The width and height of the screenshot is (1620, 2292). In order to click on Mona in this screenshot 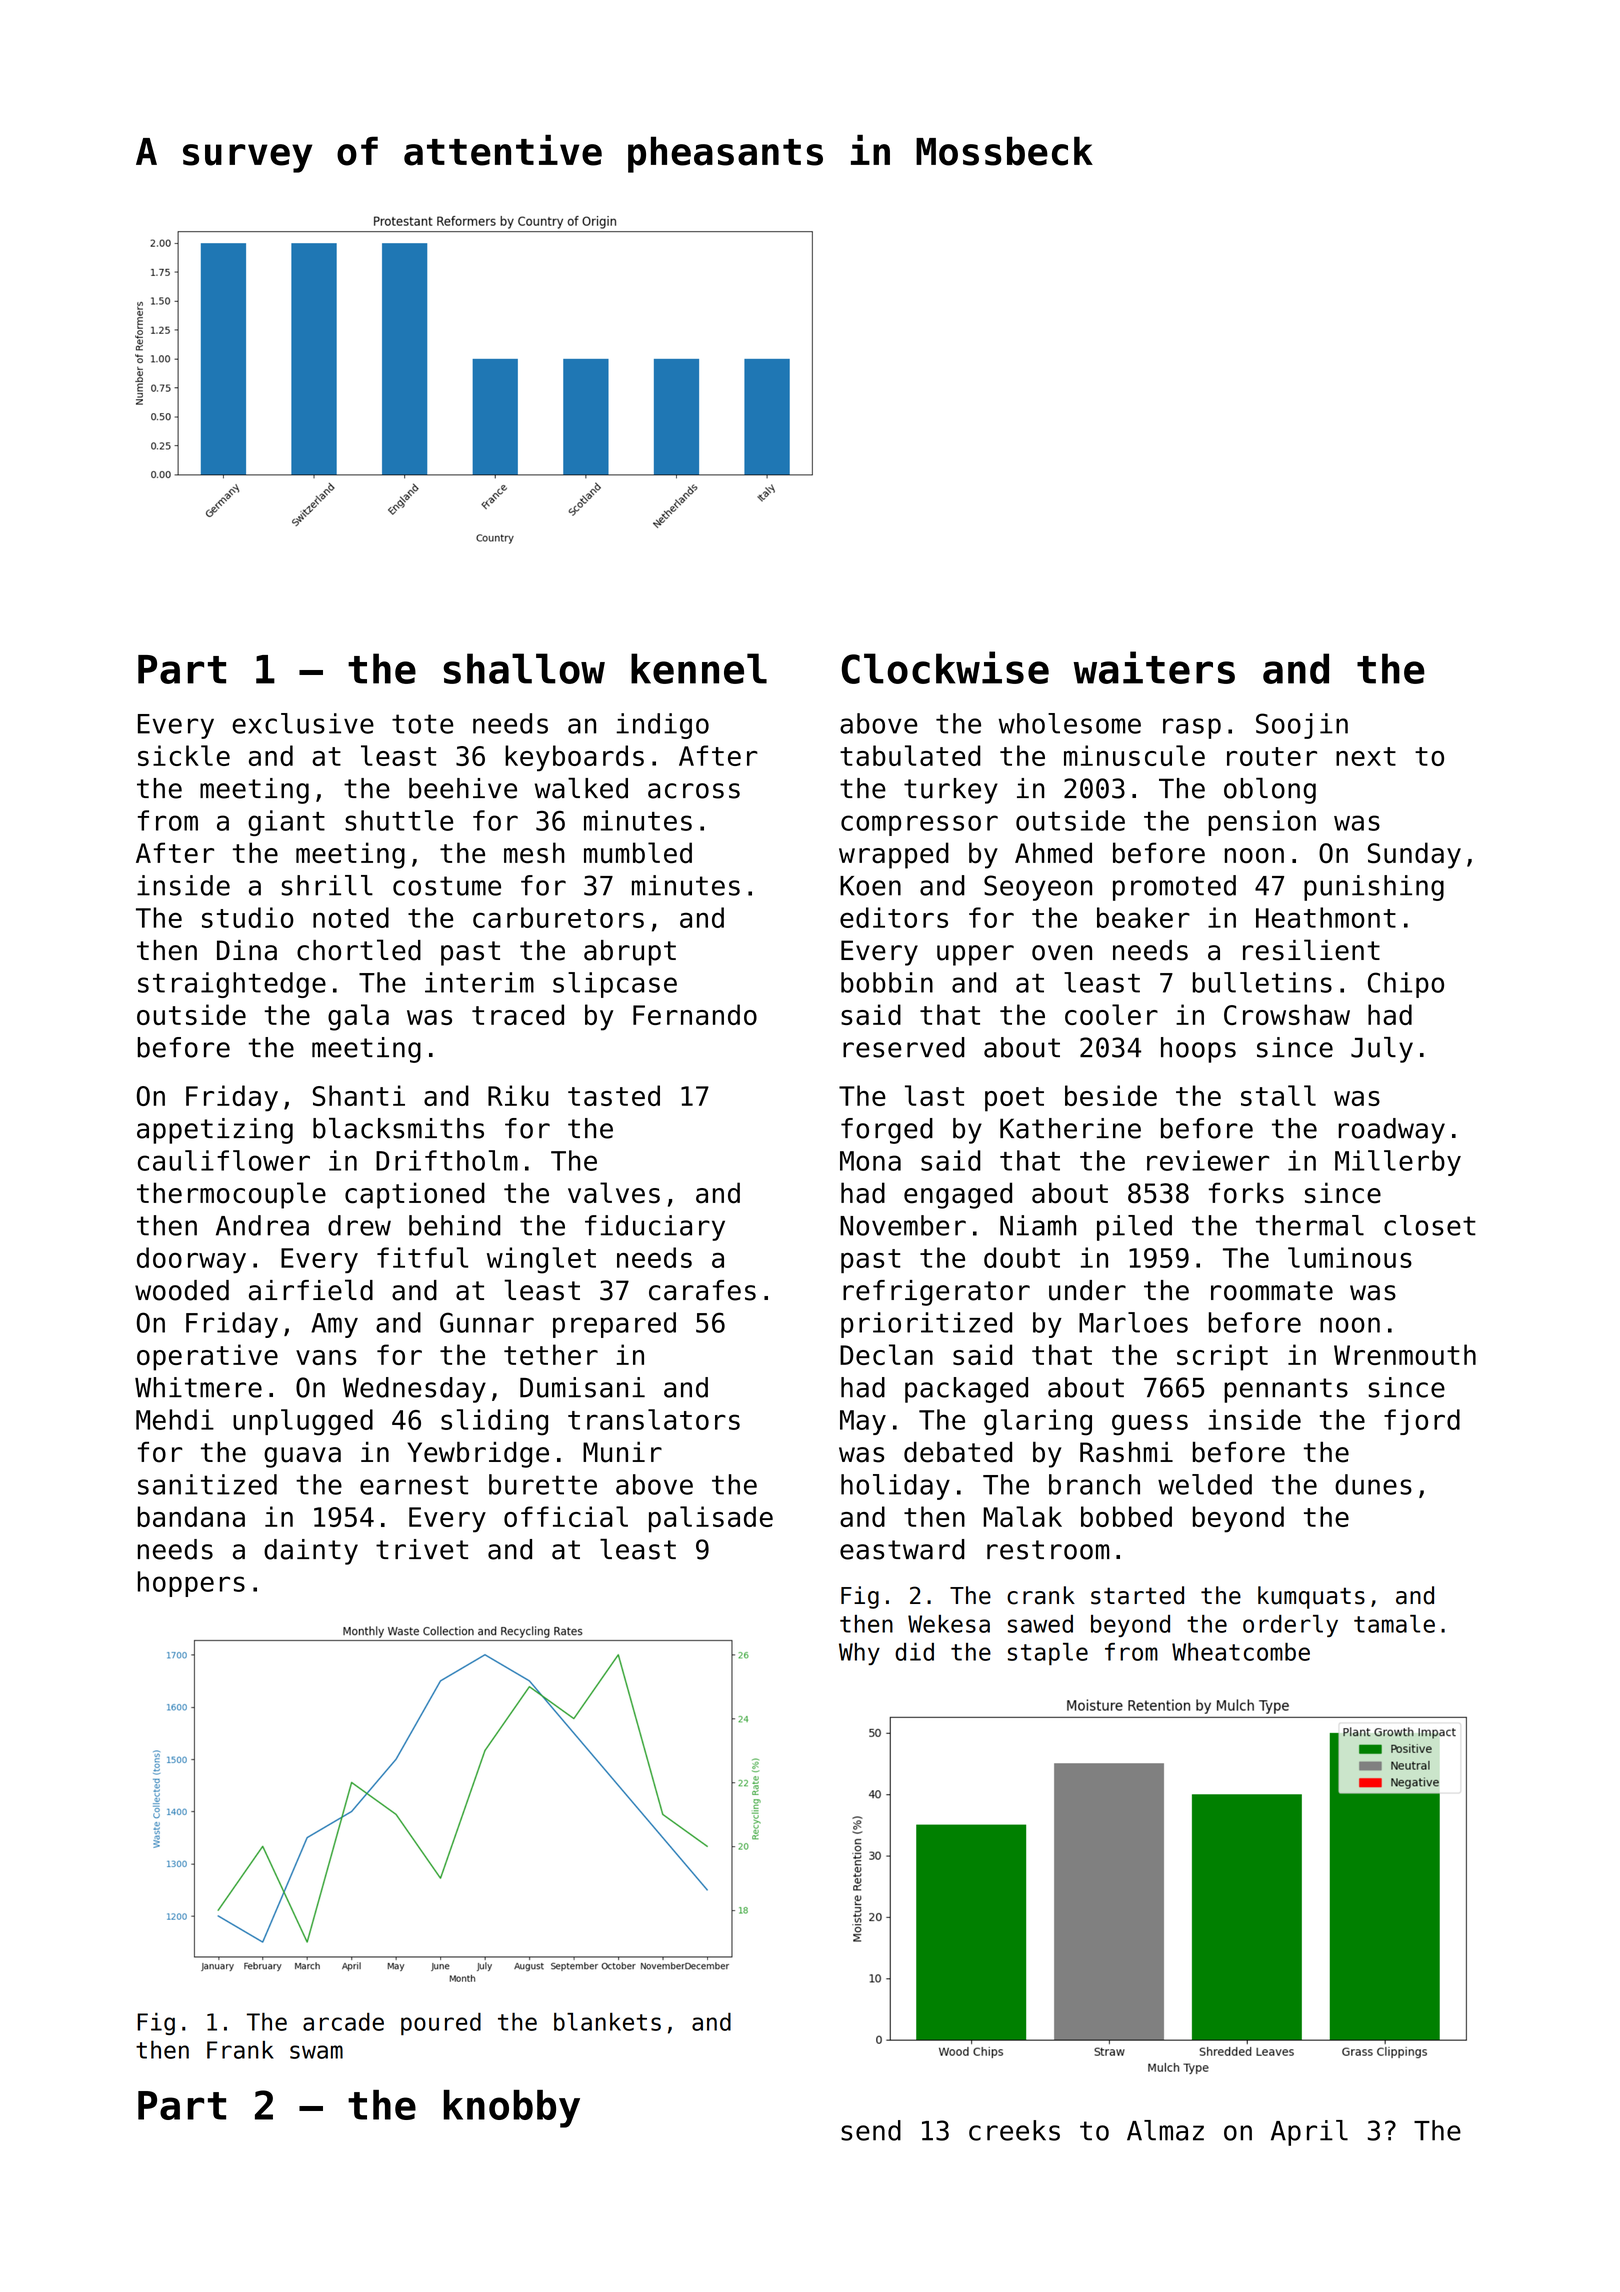, I will do `click(870, 1161)`.
